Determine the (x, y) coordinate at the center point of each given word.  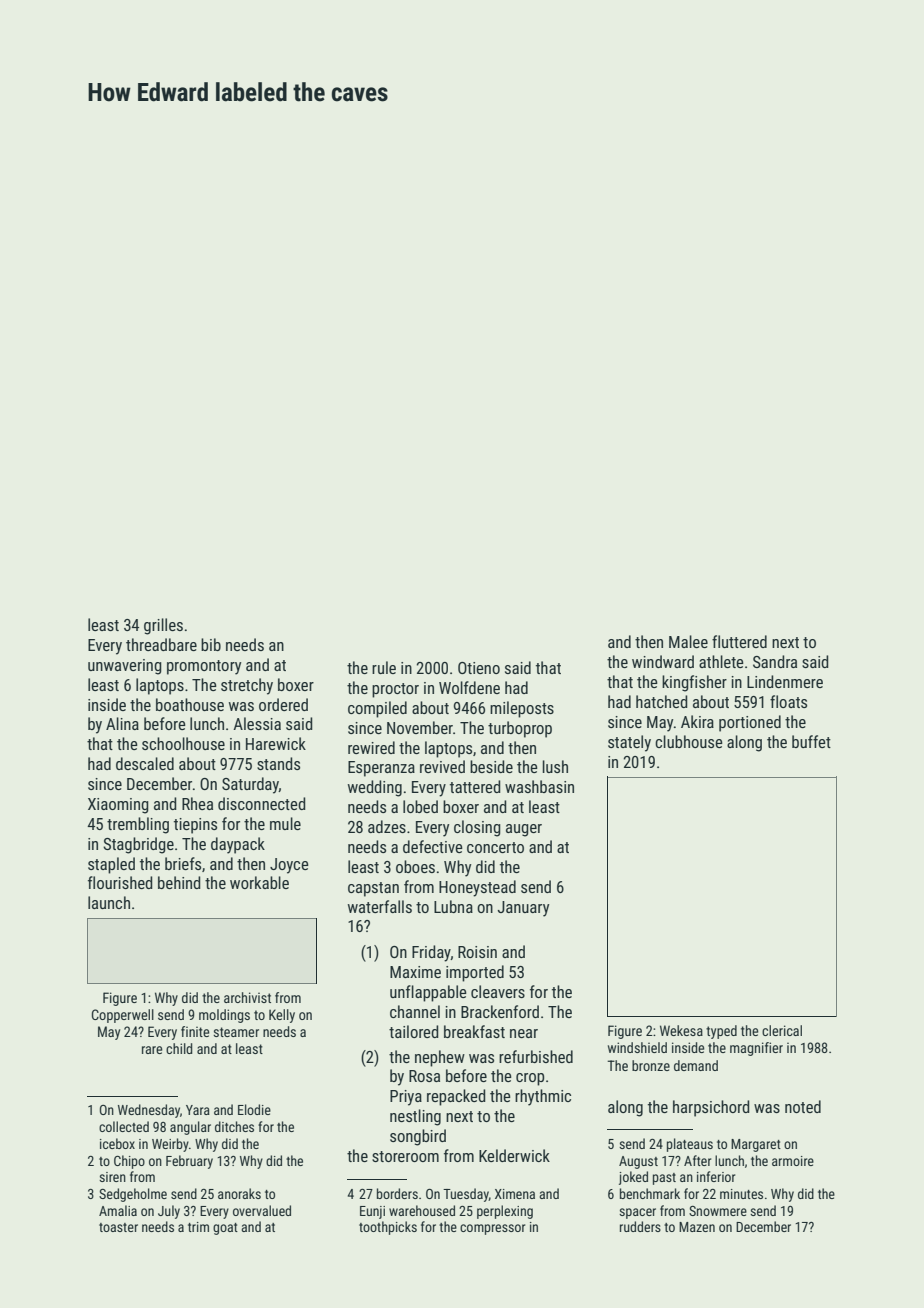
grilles (163, 626)
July (169, 1212)
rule (384, 667)
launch (109, 902)
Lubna (453, 906)
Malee (688, 641)
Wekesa (681, 1030)
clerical (782, 1030)
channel (415, 1011)
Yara (198, 1110)
